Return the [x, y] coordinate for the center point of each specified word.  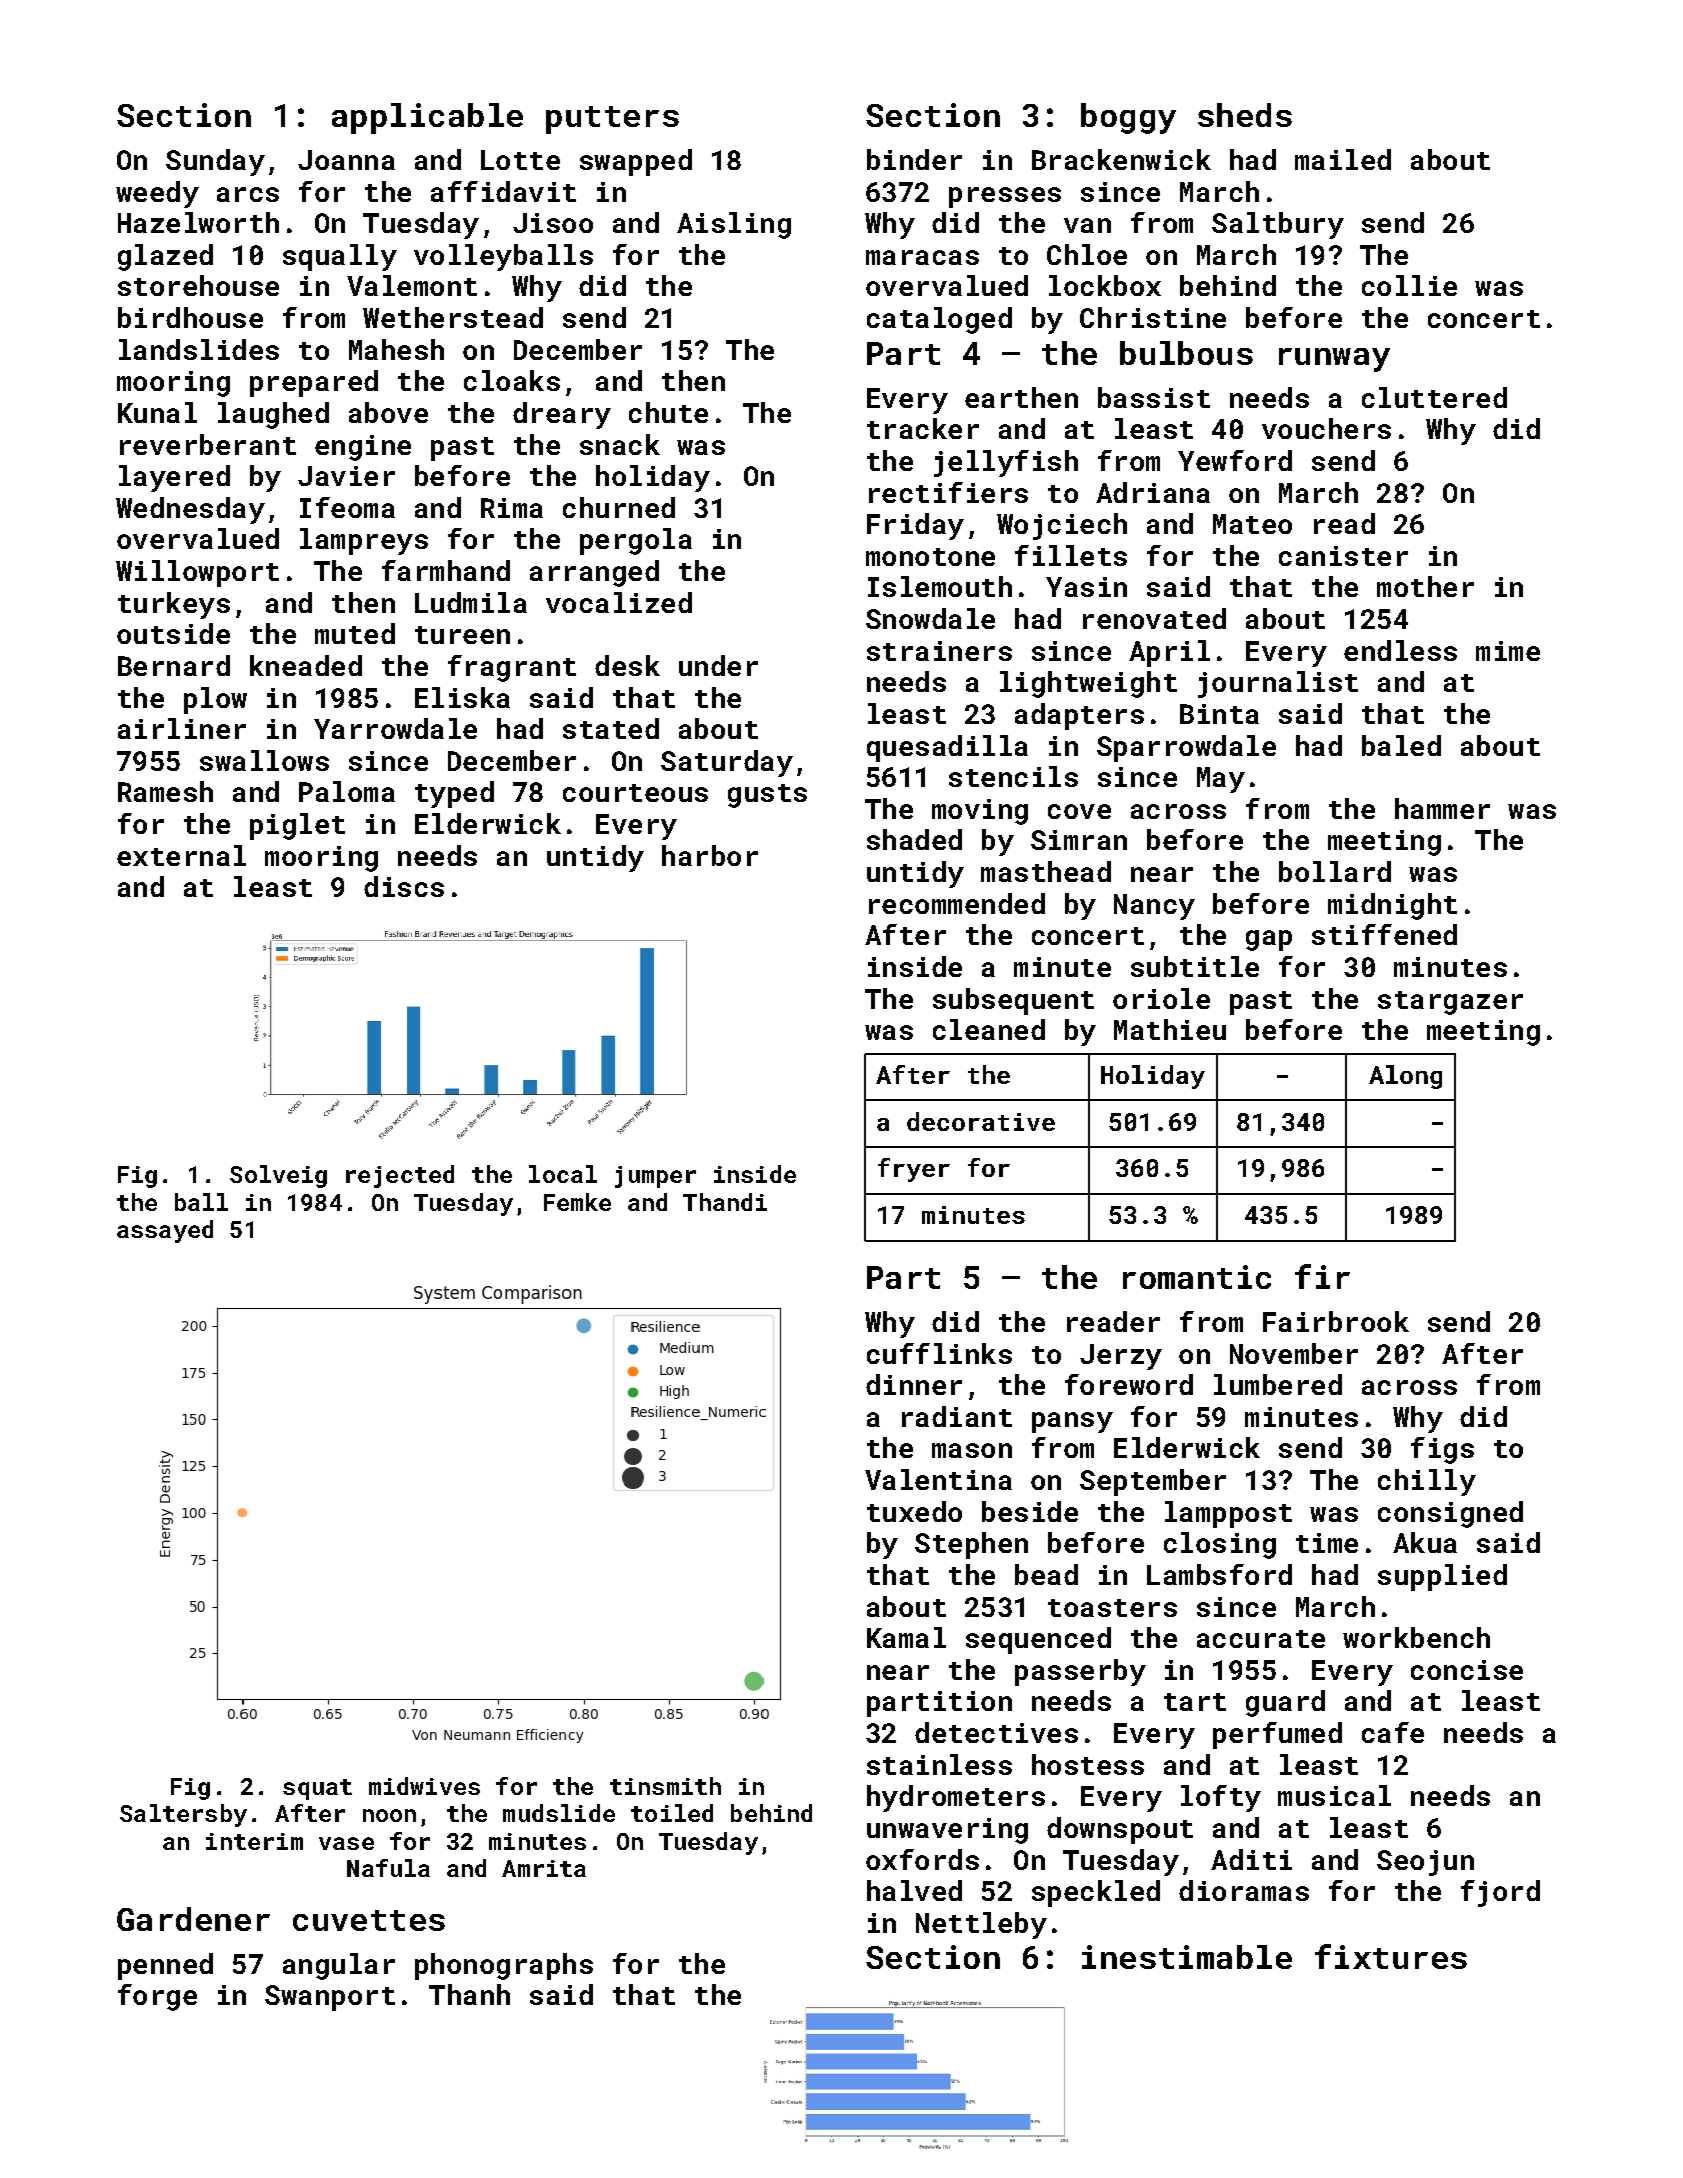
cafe [1393, 1732]
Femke [577, 1202]
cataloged [939, 320]
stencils [1013, 776]
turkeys [174, 605]
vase [346, 1843]
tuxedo [914, 1511]
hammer [1442, 808]
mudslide [559, 1813]
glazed [165, 257]
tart [1195, 1702]
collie [1409, 285]
